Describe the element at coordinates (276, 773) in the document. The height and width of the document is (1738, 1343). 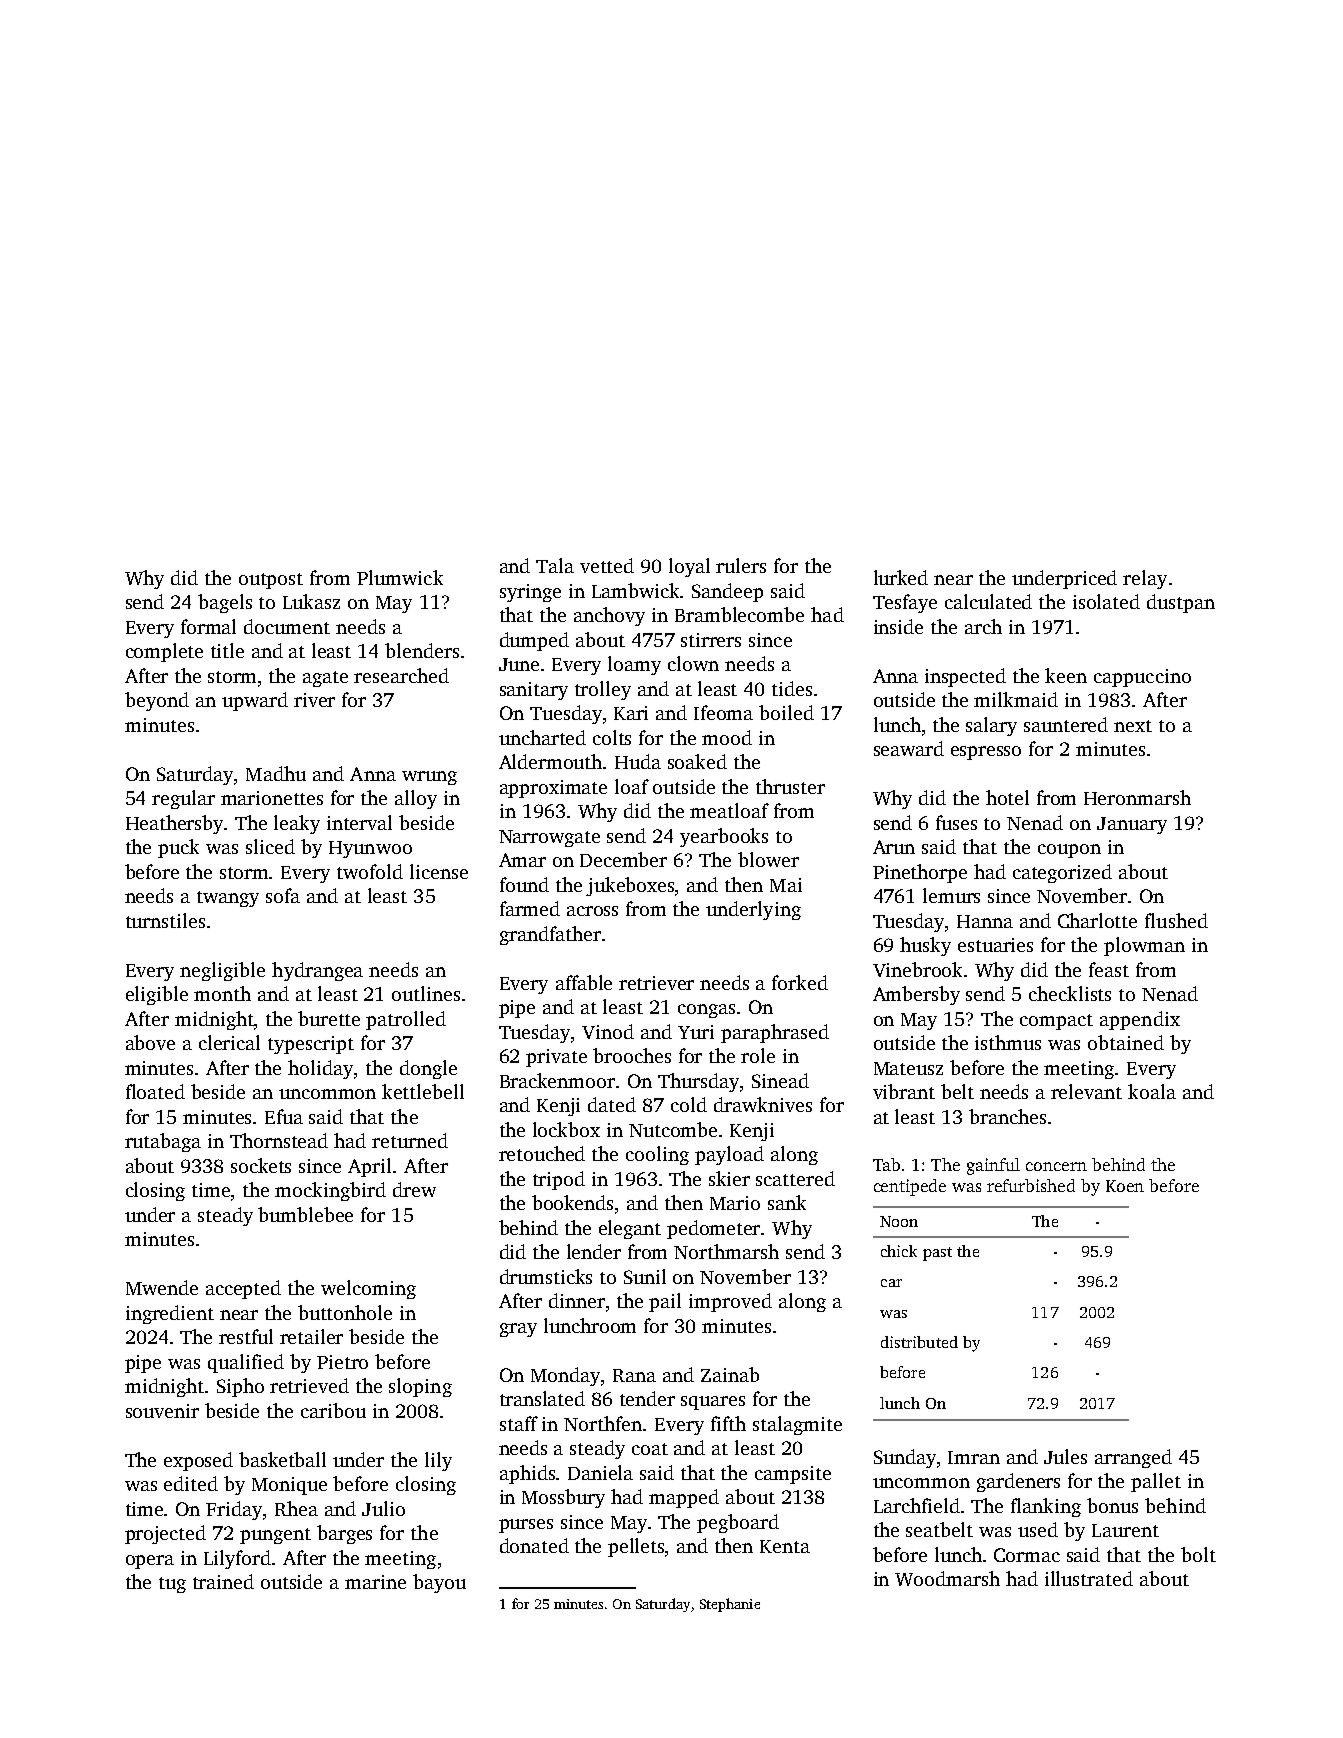
I see `Madhu` at that location.
